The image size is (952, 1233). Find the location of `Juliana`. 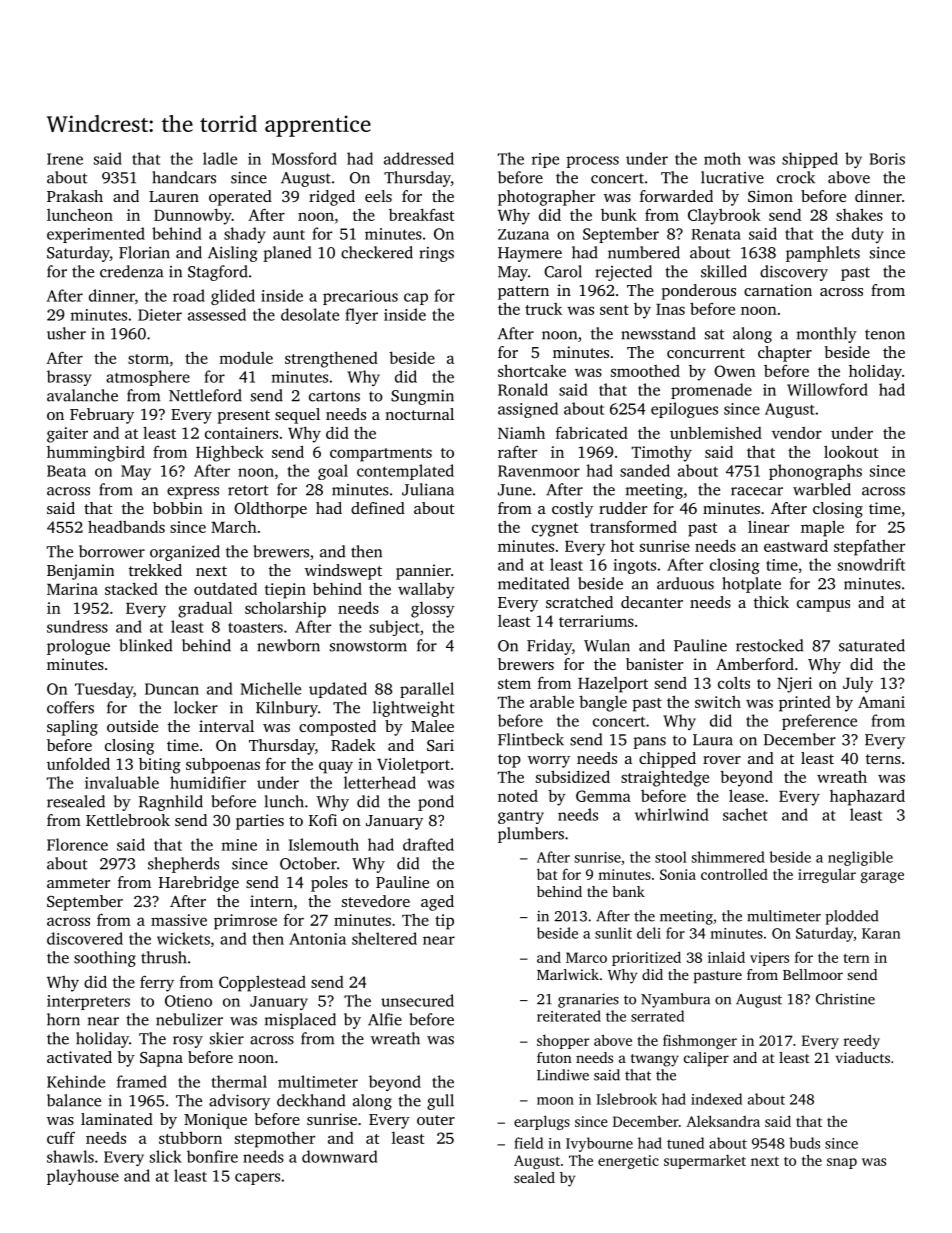

Juliana is located at coordinates (428, 489).
